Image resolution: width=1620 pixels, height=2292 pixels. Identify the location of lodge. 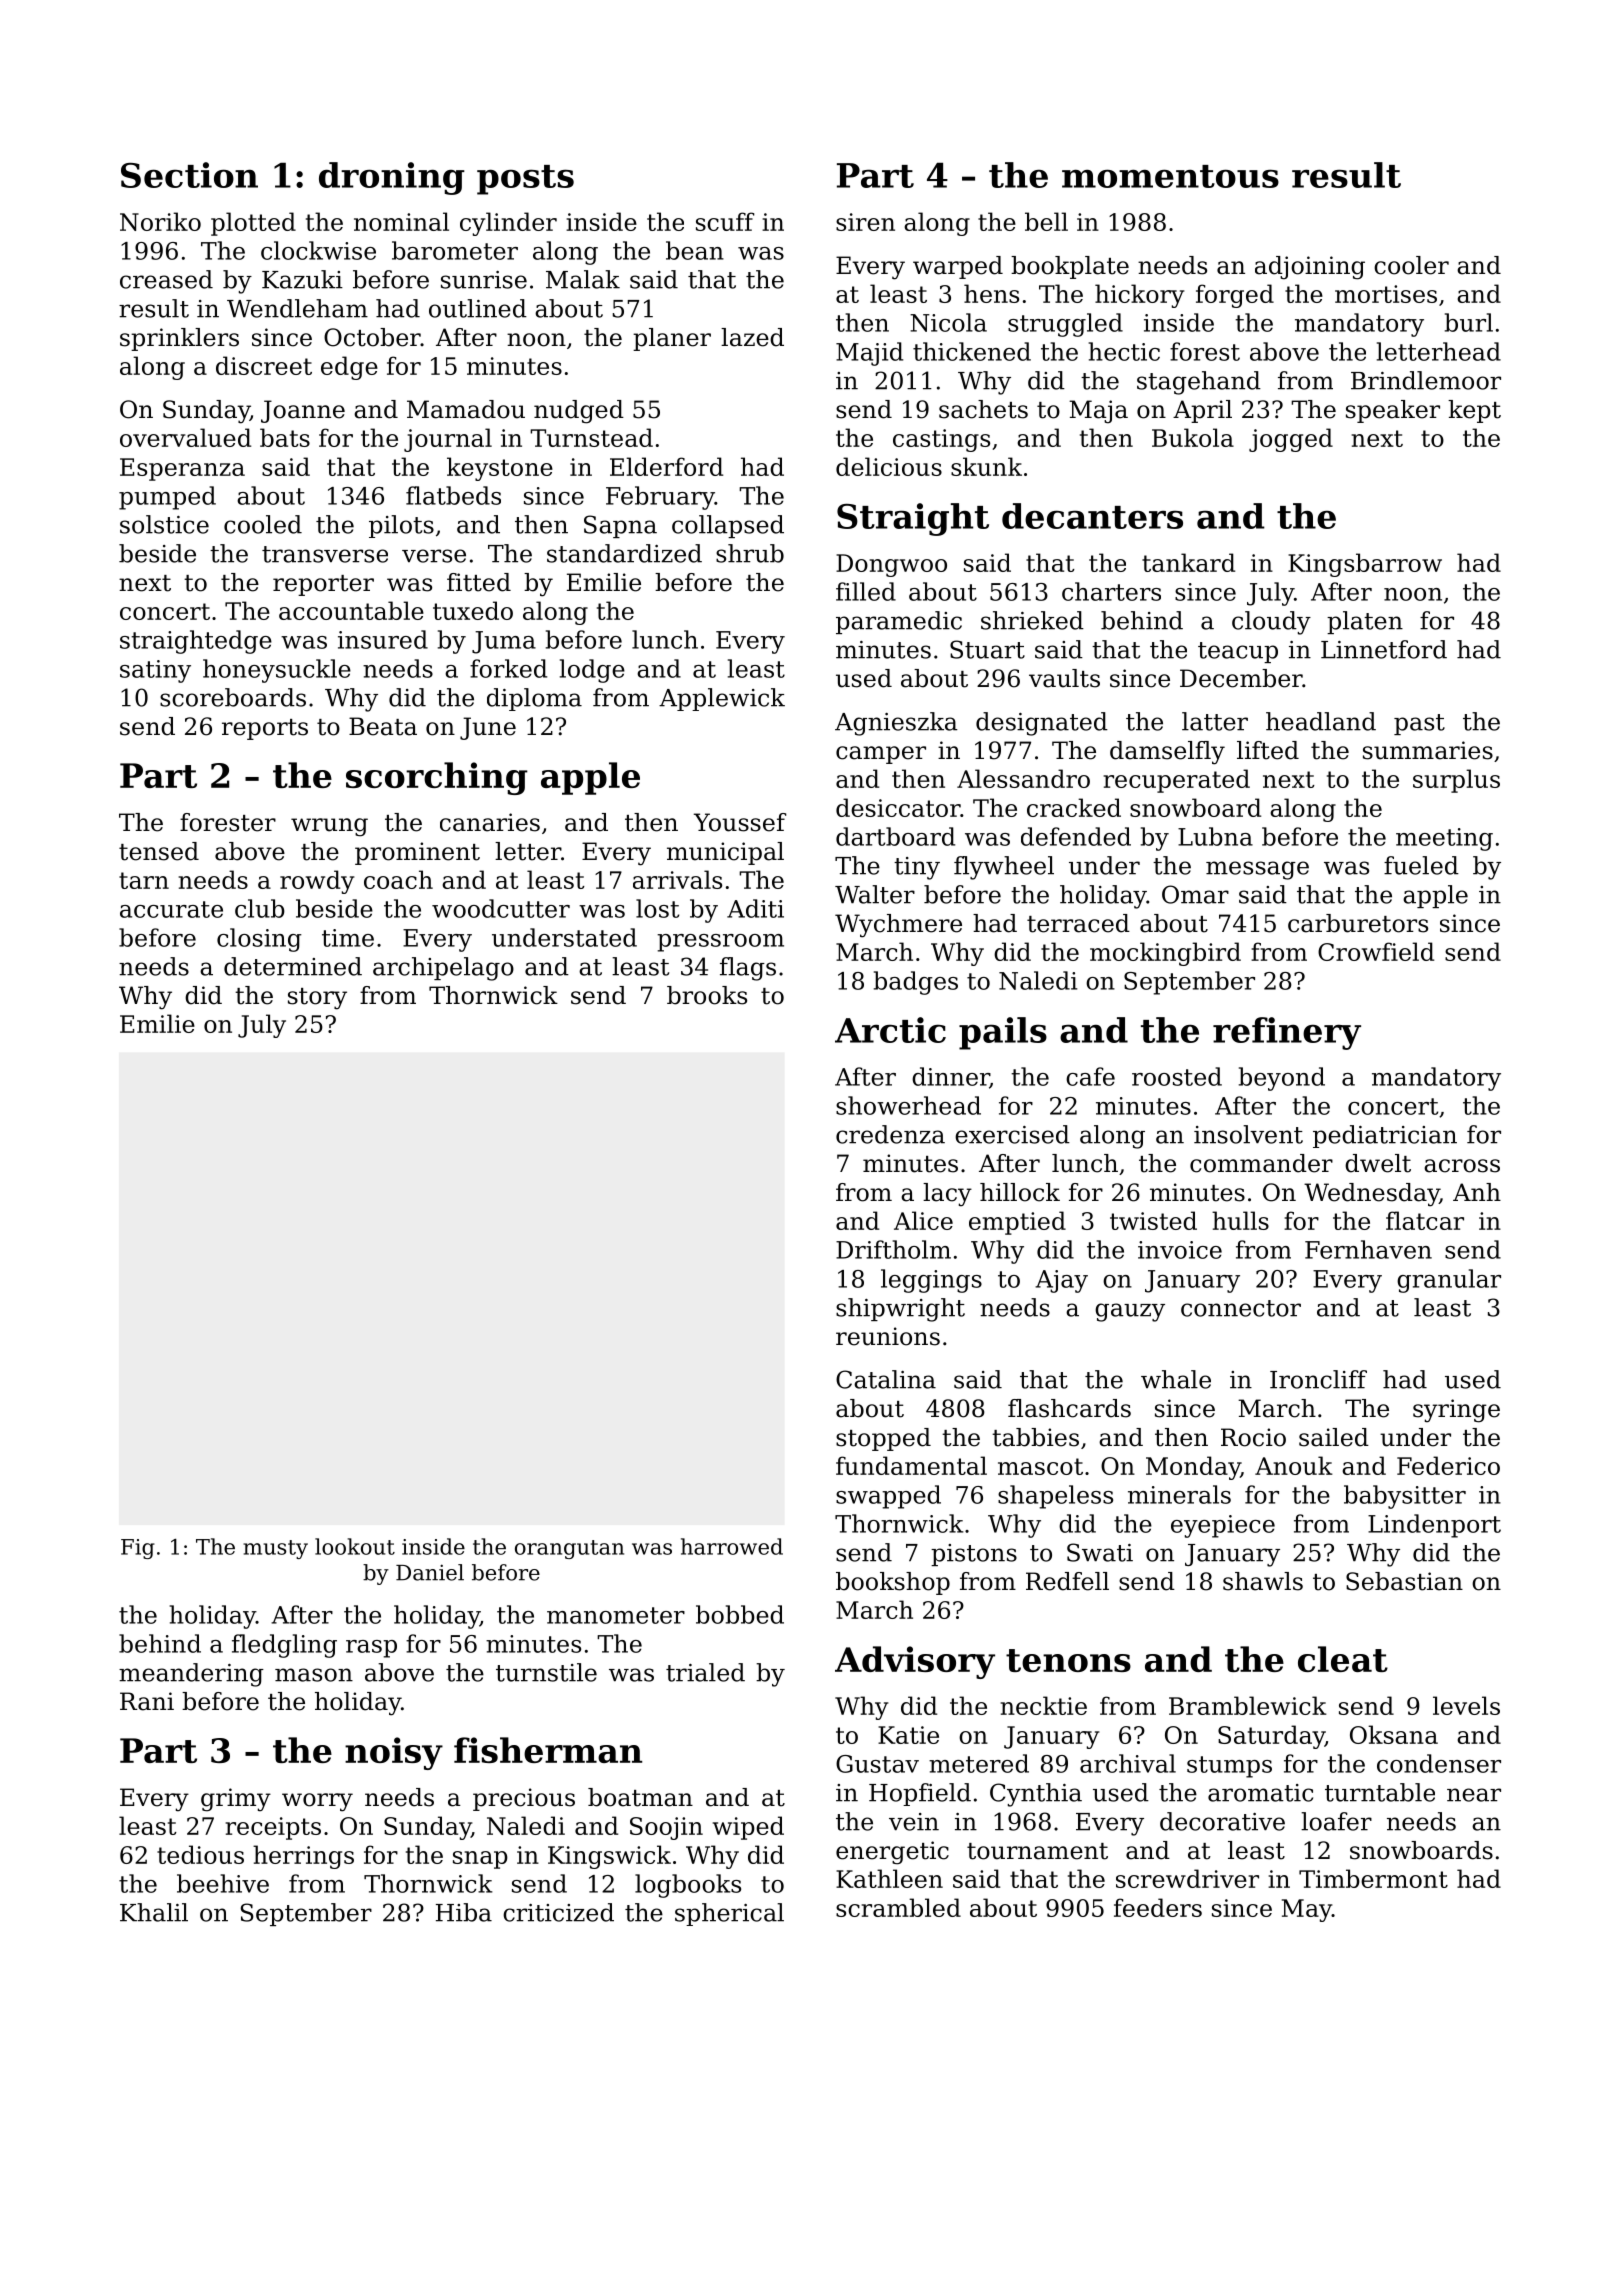
(592, 671).
